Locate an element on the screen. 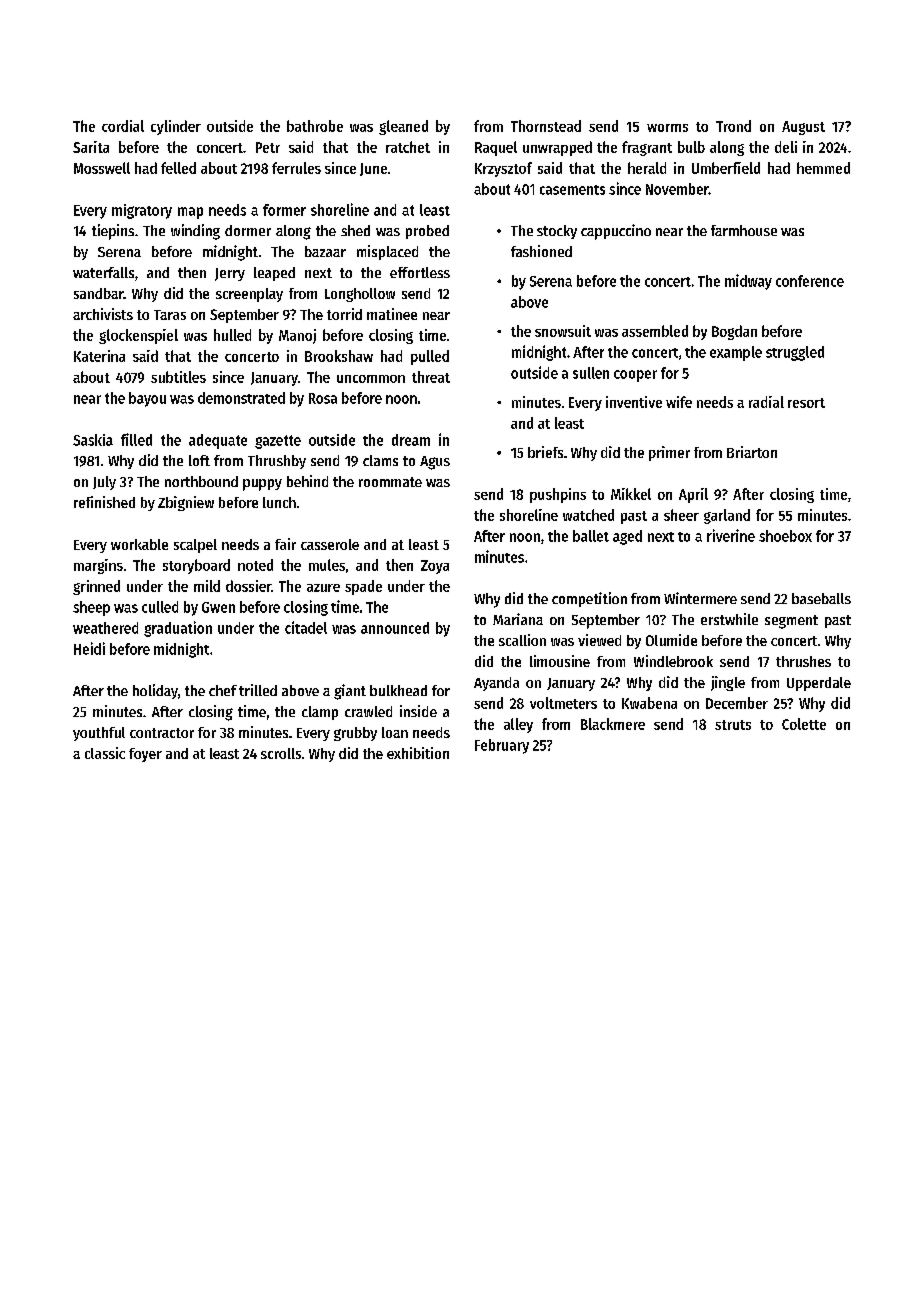 This screenshot has height=1308, width=924. Bogdan is located at coordinates (734, 332).
